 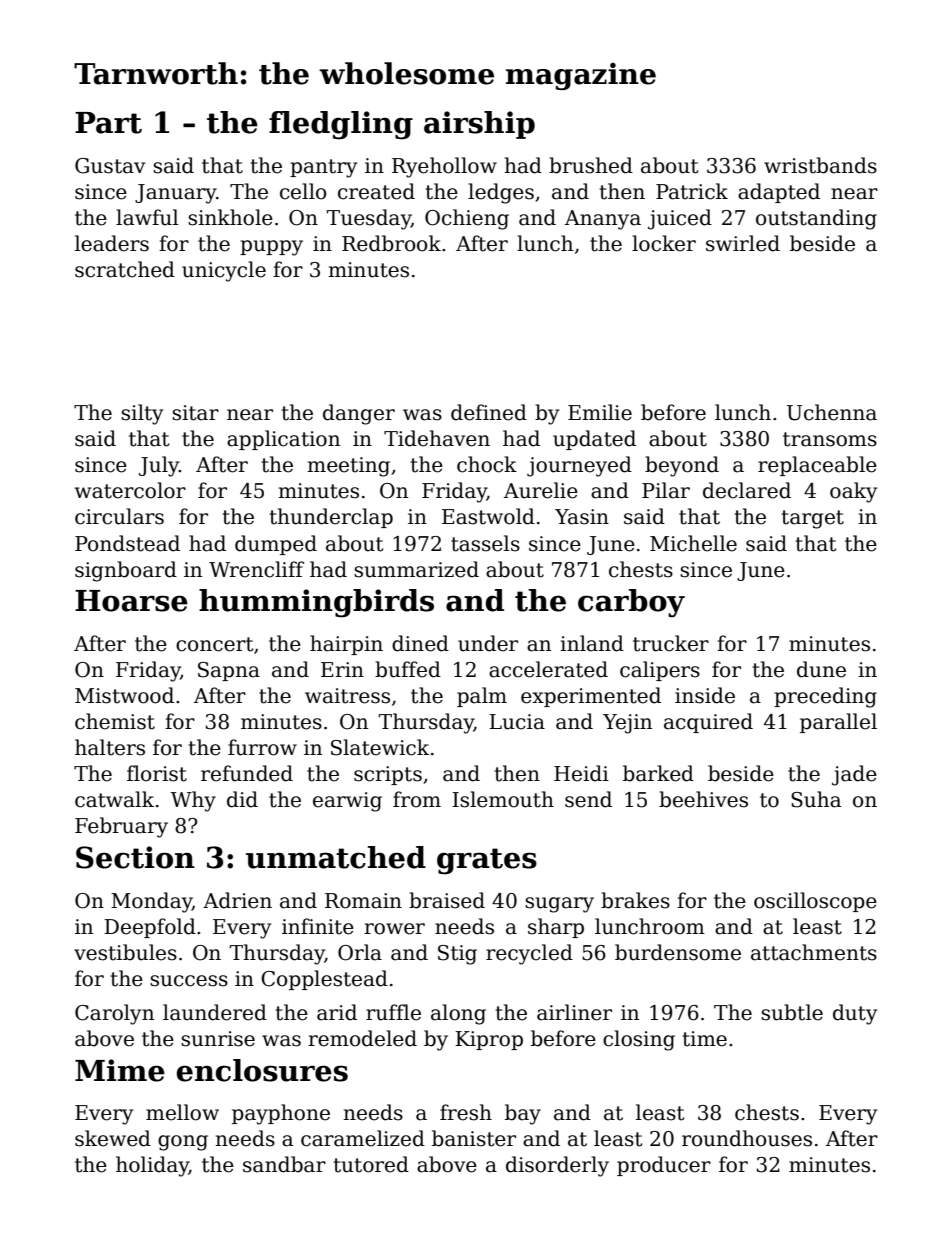 What do you see at coordinates (347, 802) in the page?
I see `earwig` at bounding box center [347, 802].
